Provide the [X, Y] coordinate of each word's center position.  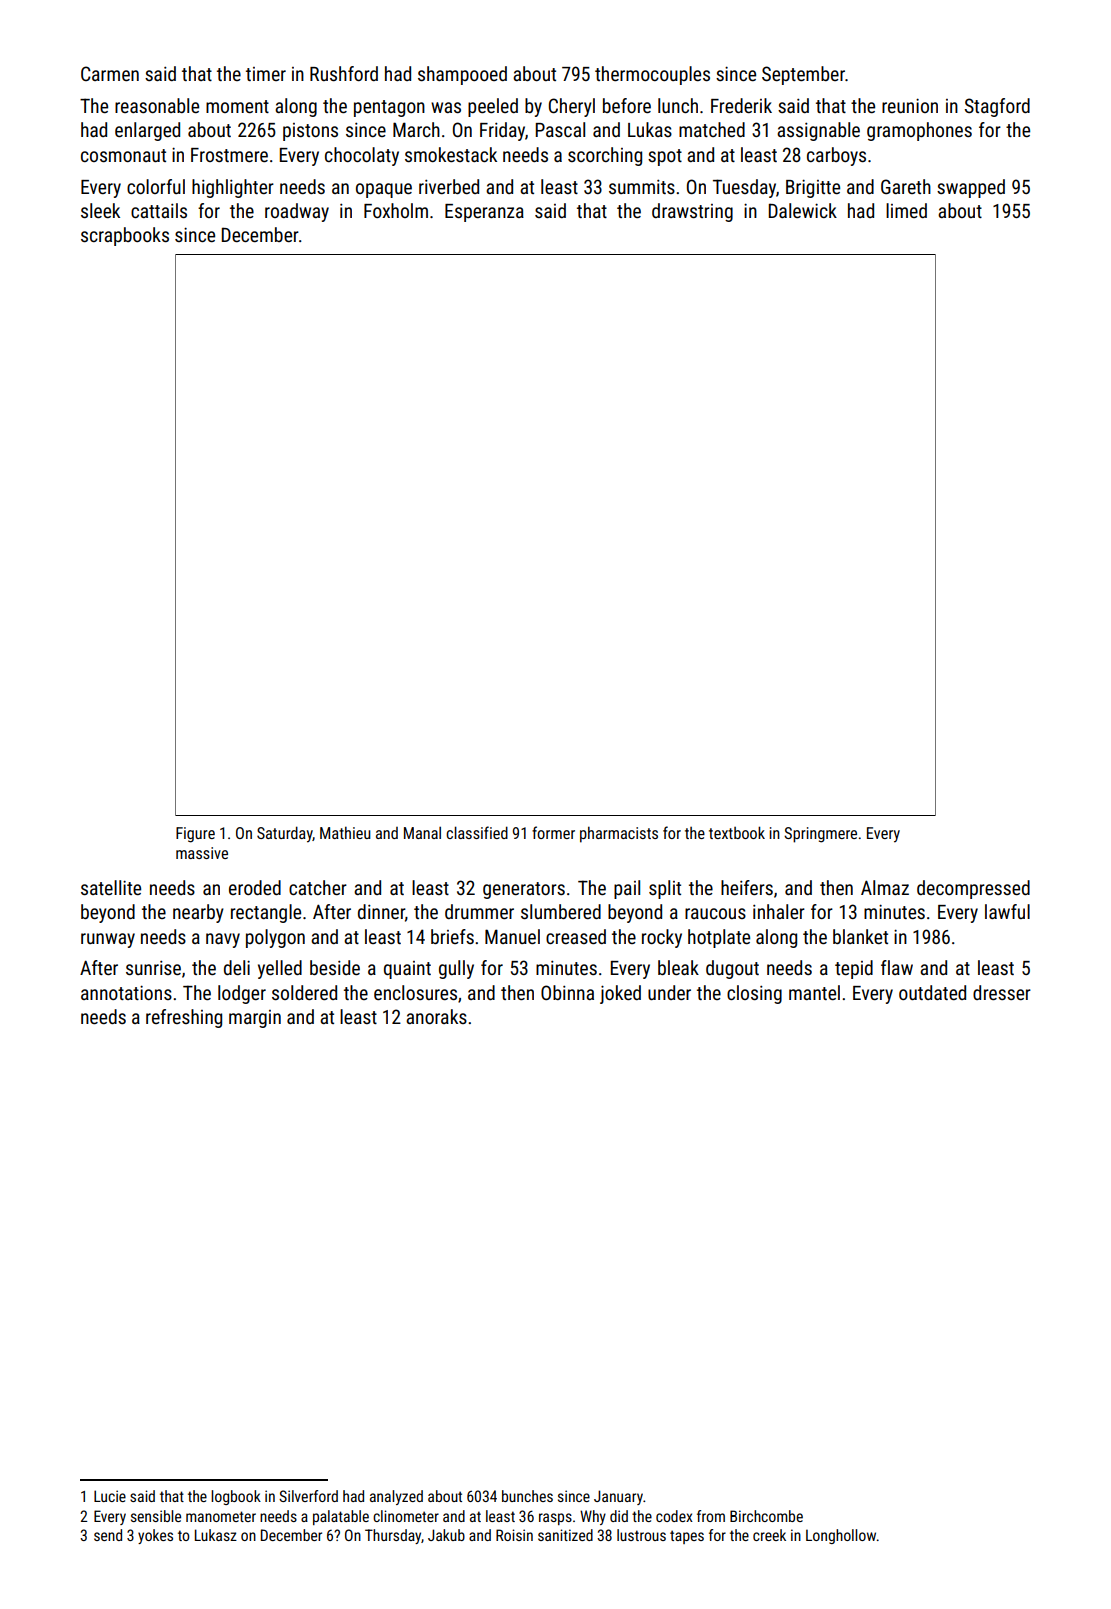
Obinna [567, 992]
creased [576, 936]
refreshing [184, 1018]
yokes [155, 1536]
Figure [195, 835]
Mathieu [345, 832]
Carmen [110, 73]
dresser [1002, 992]
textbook [737, 832]
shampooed [462, 75]
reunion [910, 105]
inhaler [779, 911]
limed [906, 210]
